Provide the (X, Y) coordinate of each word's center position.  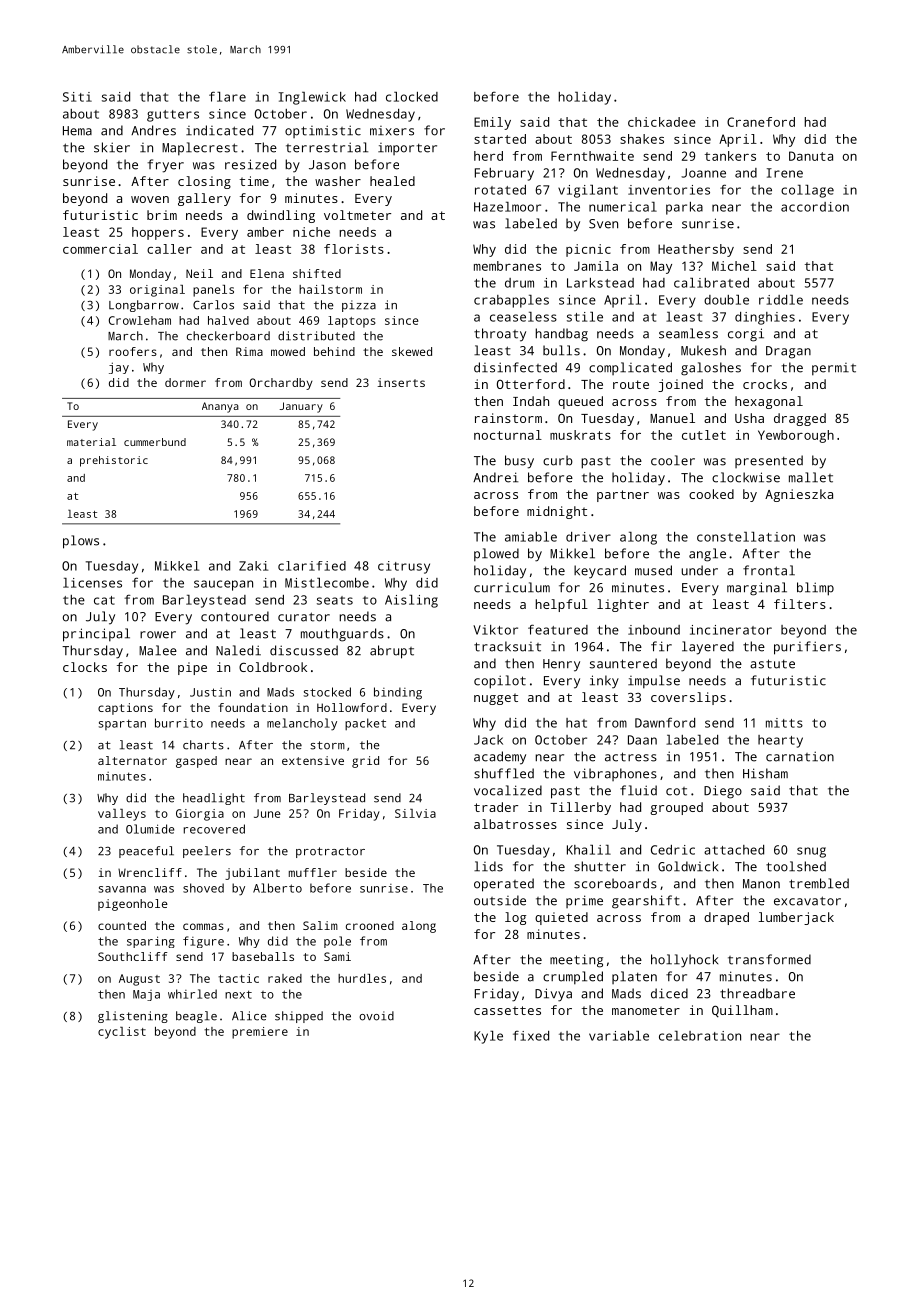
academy (500, 758)
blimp (815, 589)
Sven (603, 224)
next (238, 994)
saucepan (223, 585)
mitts (784, 723)
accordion (815, 207)
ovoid (376, 1016)
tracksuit (507, 646)
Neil (199, 273)
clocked (412, 97)
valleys (122, 815)
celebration (700, 1036)
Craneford (761, 122)
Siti (77, 97)
